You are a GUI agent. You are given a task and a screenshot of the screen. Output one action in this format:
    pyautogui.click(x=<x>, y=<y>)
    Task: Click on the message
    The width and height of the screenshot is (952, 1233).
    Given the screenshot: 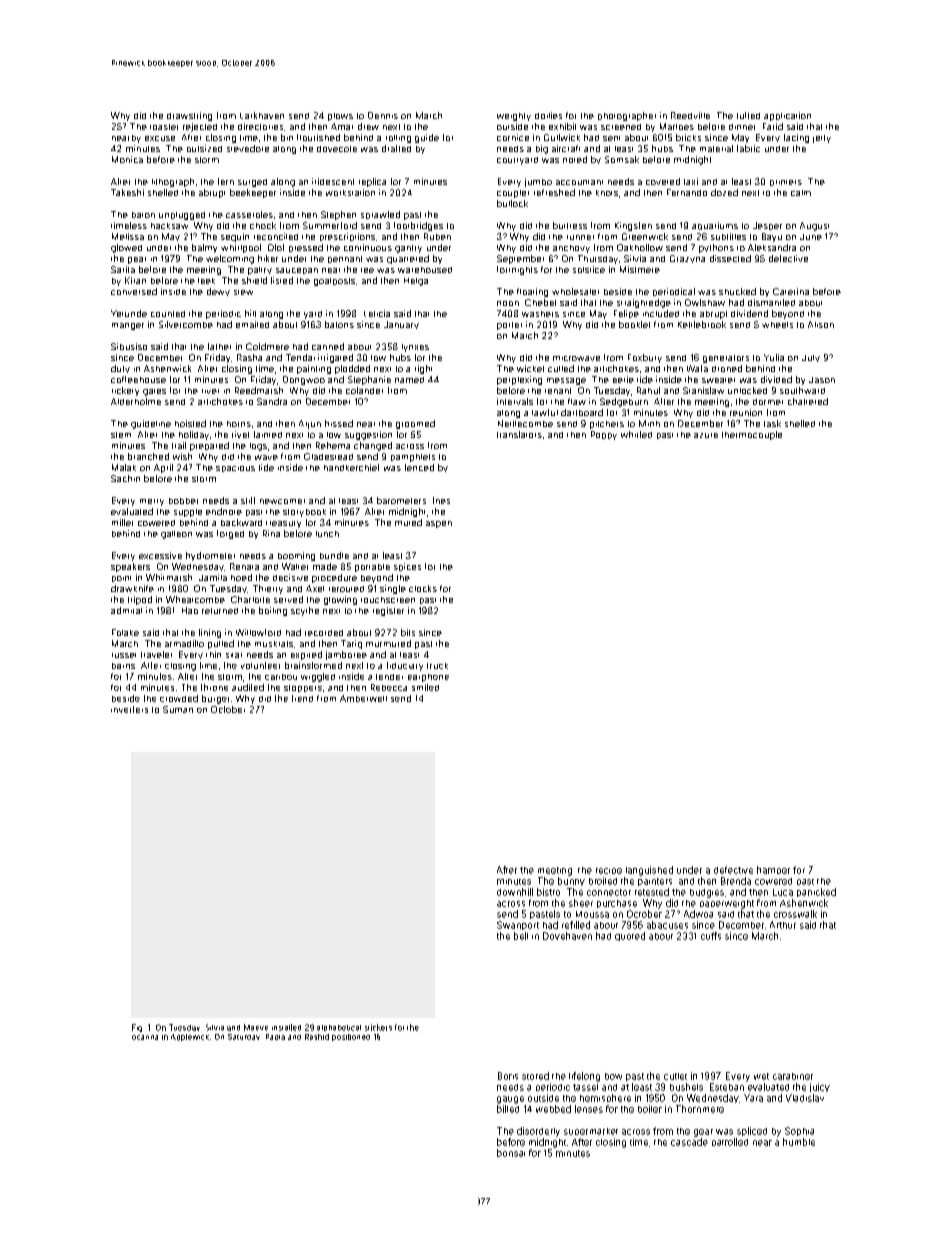 What is the action you would take?
    pyautogui.click(x=566, y=381)
